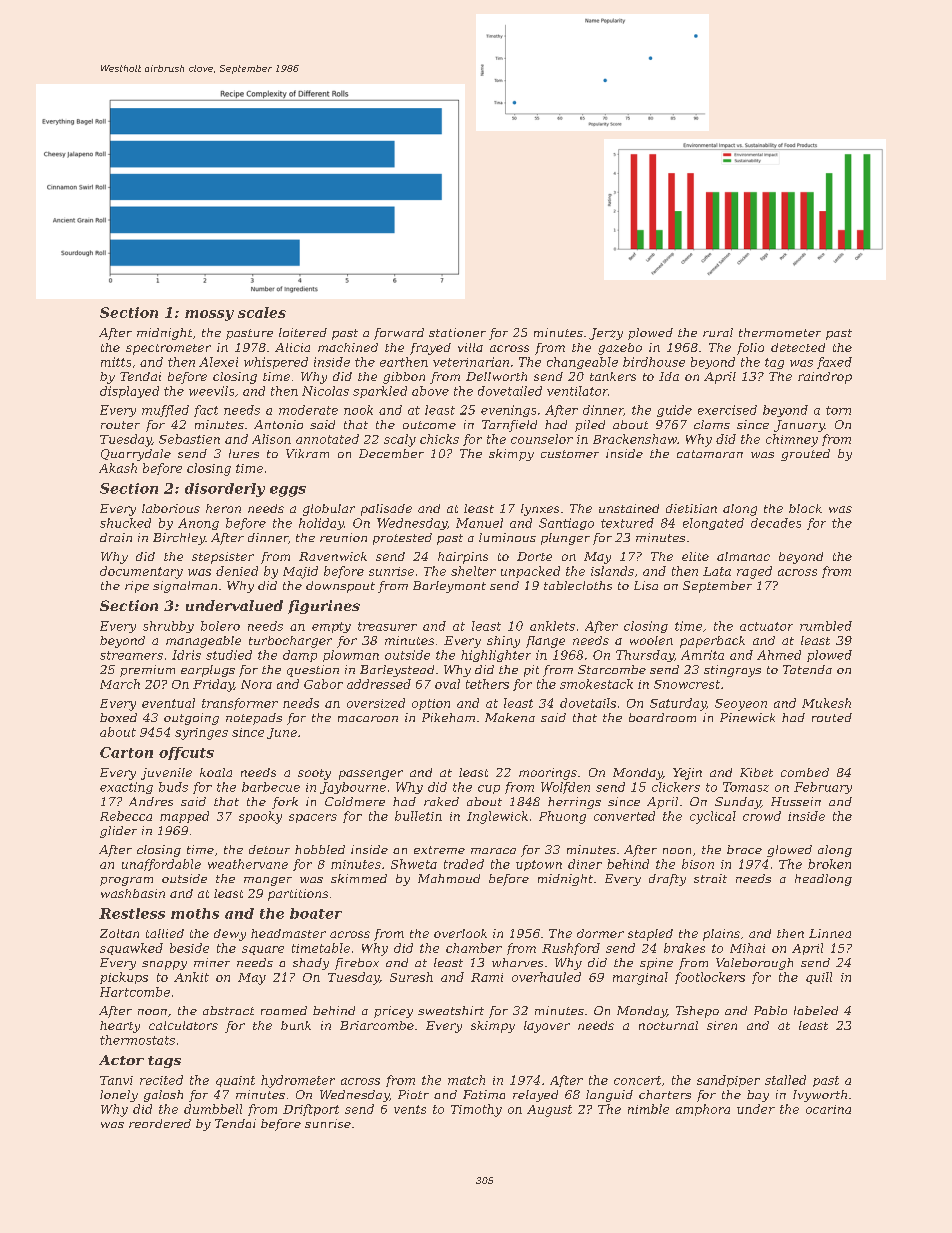  I want to click on Makena, so click(510, 717).
